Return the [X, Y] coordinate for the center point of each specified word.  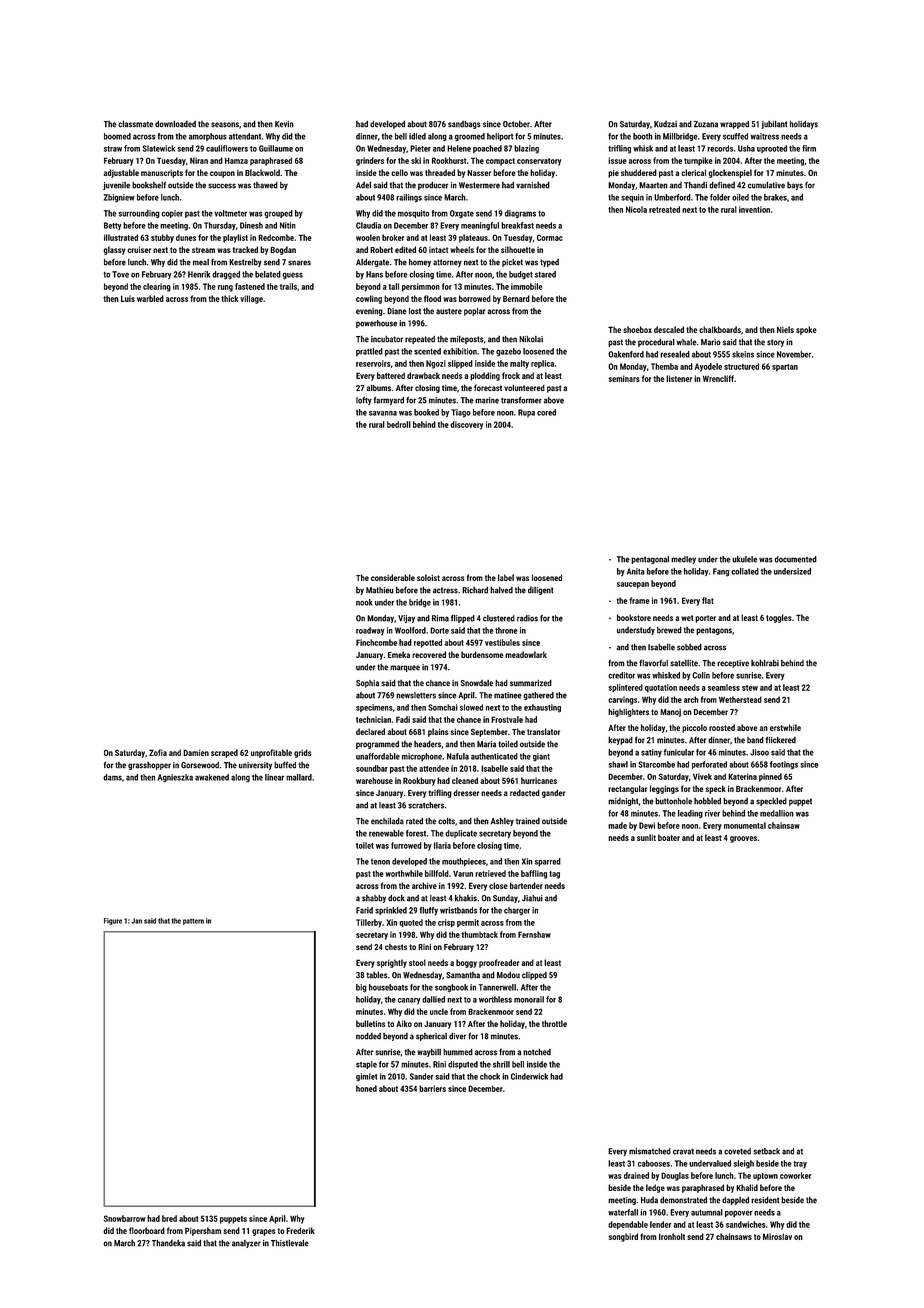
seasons [225, 125]
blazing [526, 149]
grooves [743, 839]
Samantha [463, 975]
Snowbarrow [124, 1218]
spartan [785, 367]
